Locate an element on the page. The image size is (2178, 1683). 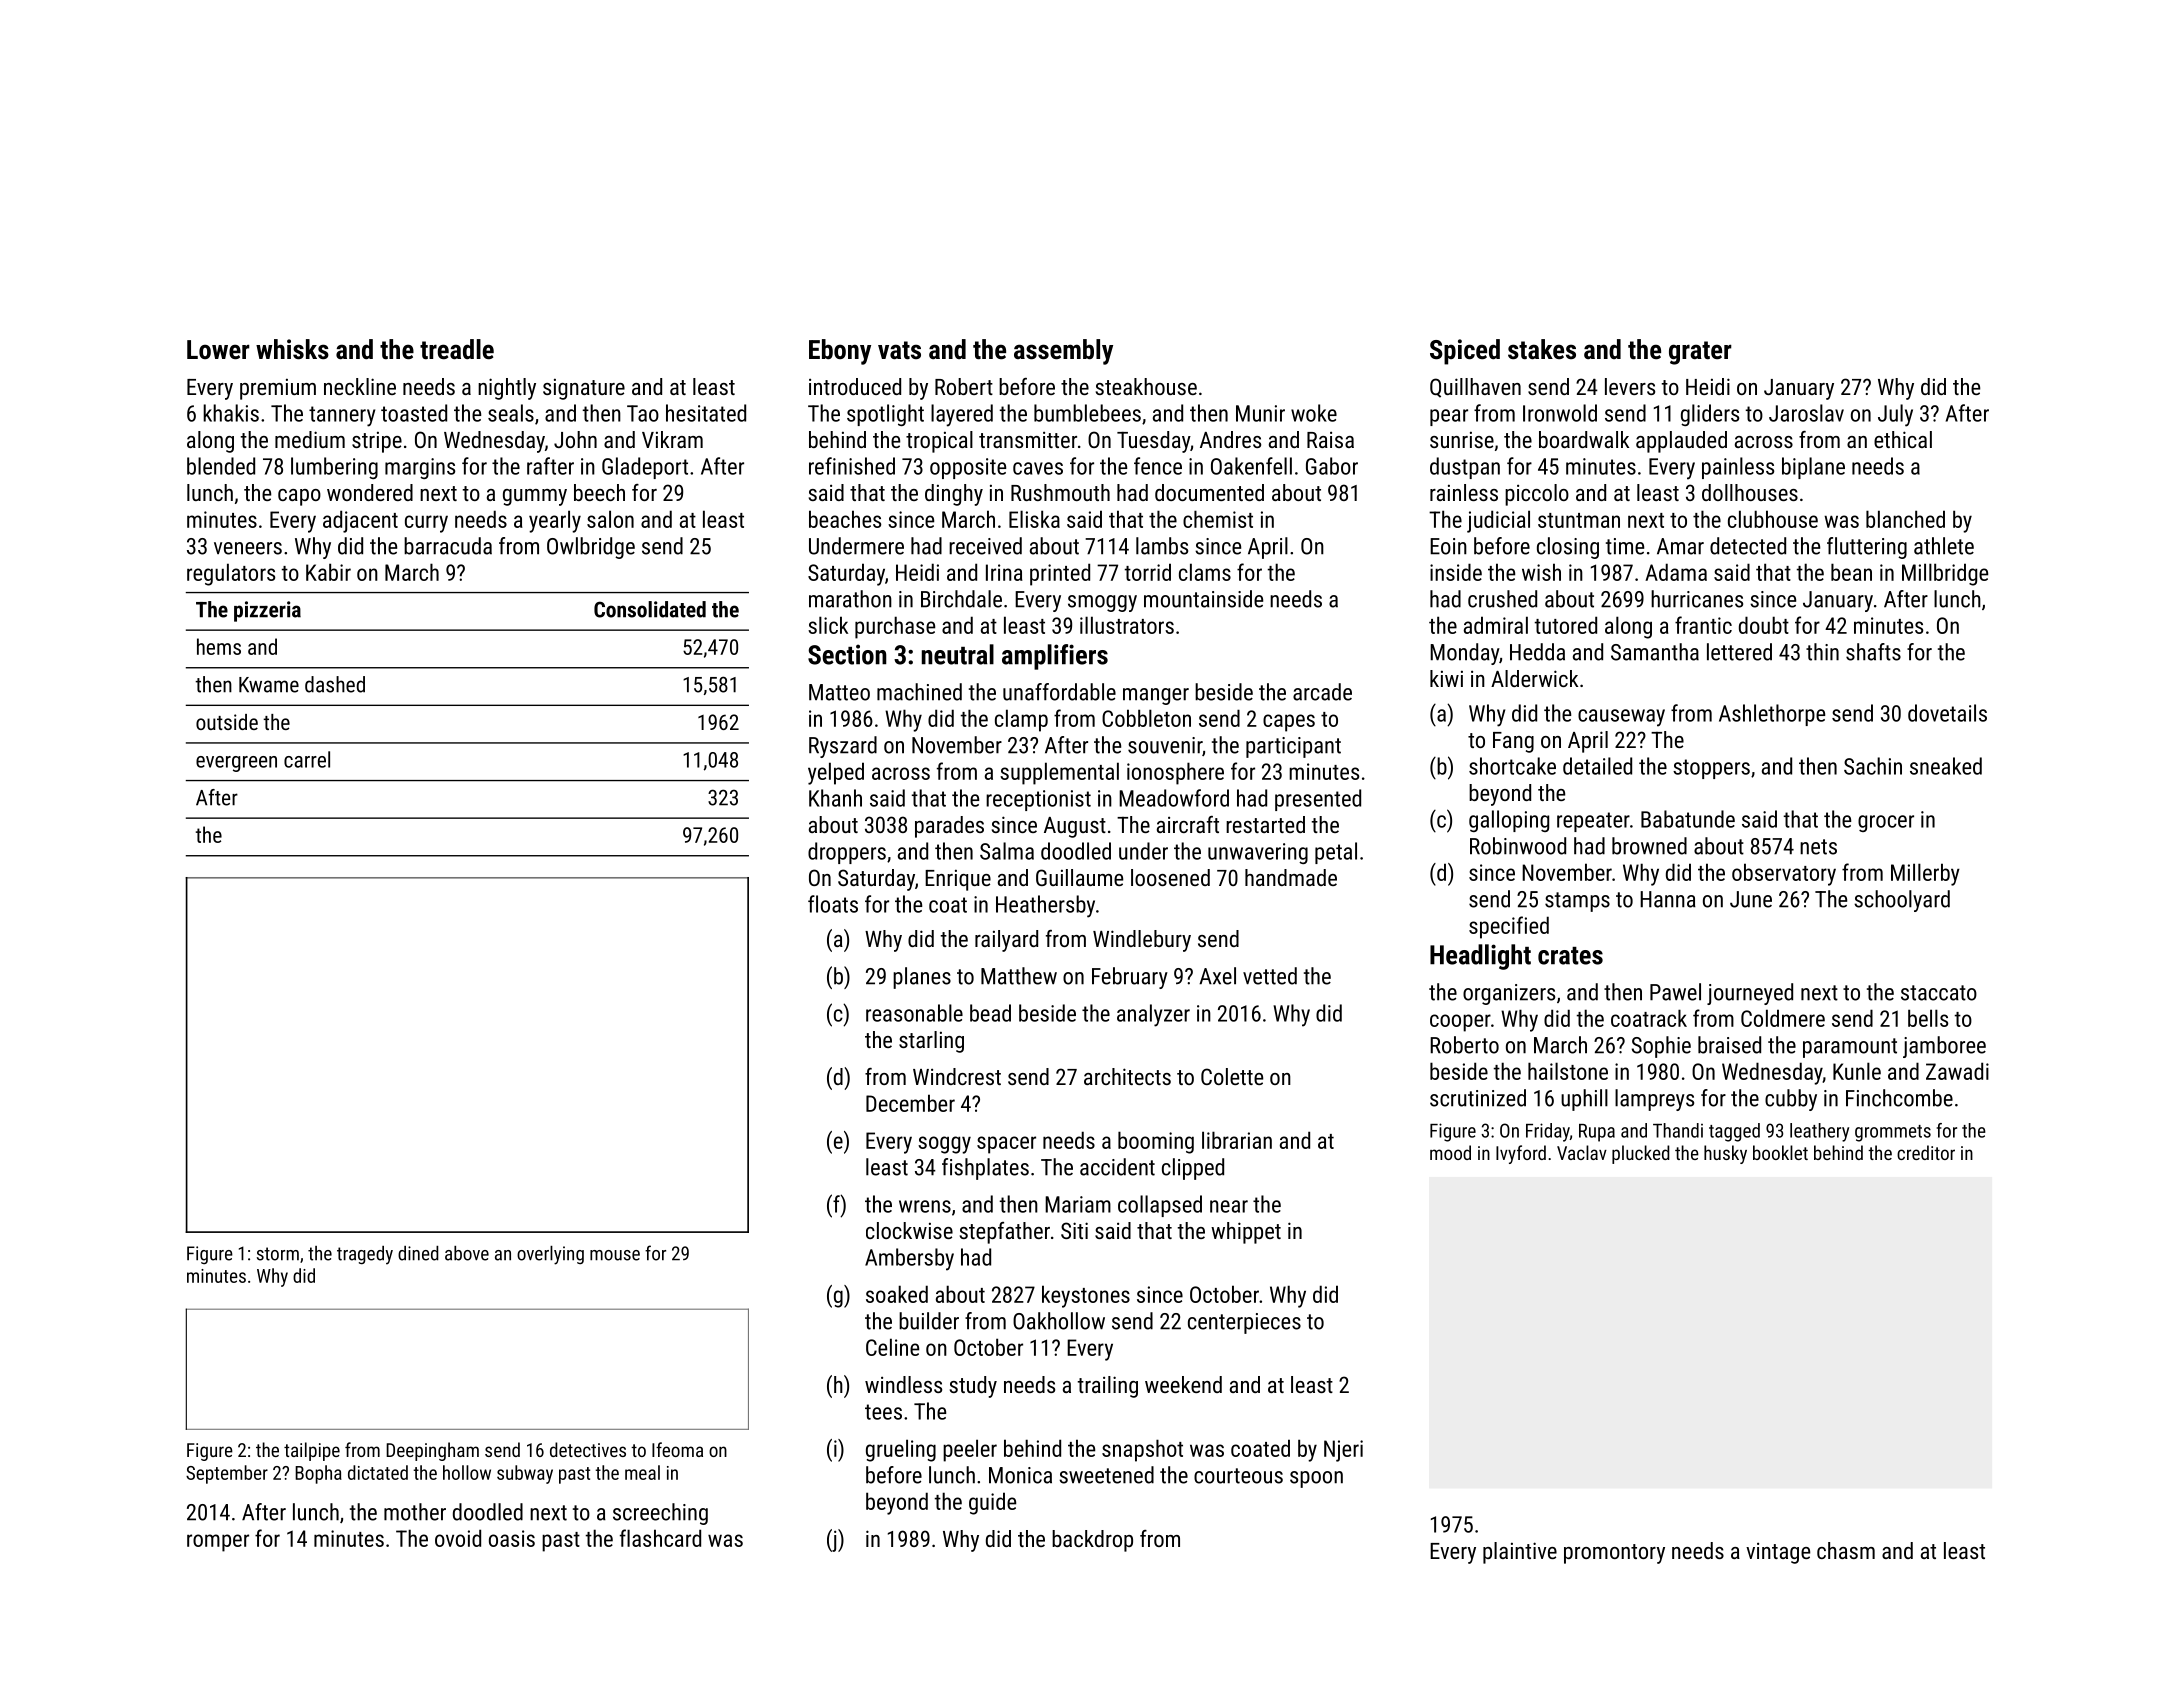
Lower is located at coordinates (218, 350).
